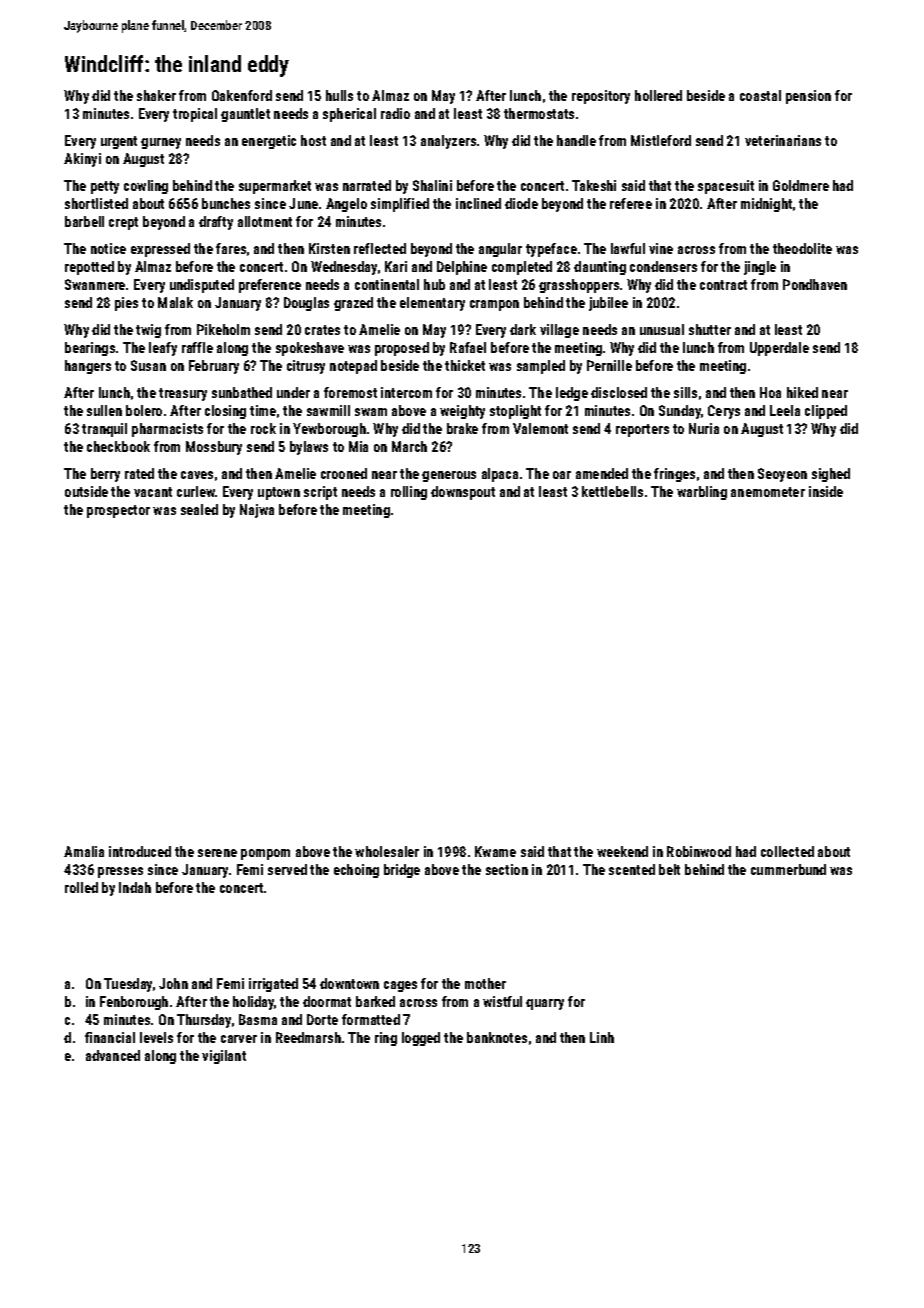  Describe the element at coordinates (622, 851) in the screenshot. I see `weekend` at that location.
